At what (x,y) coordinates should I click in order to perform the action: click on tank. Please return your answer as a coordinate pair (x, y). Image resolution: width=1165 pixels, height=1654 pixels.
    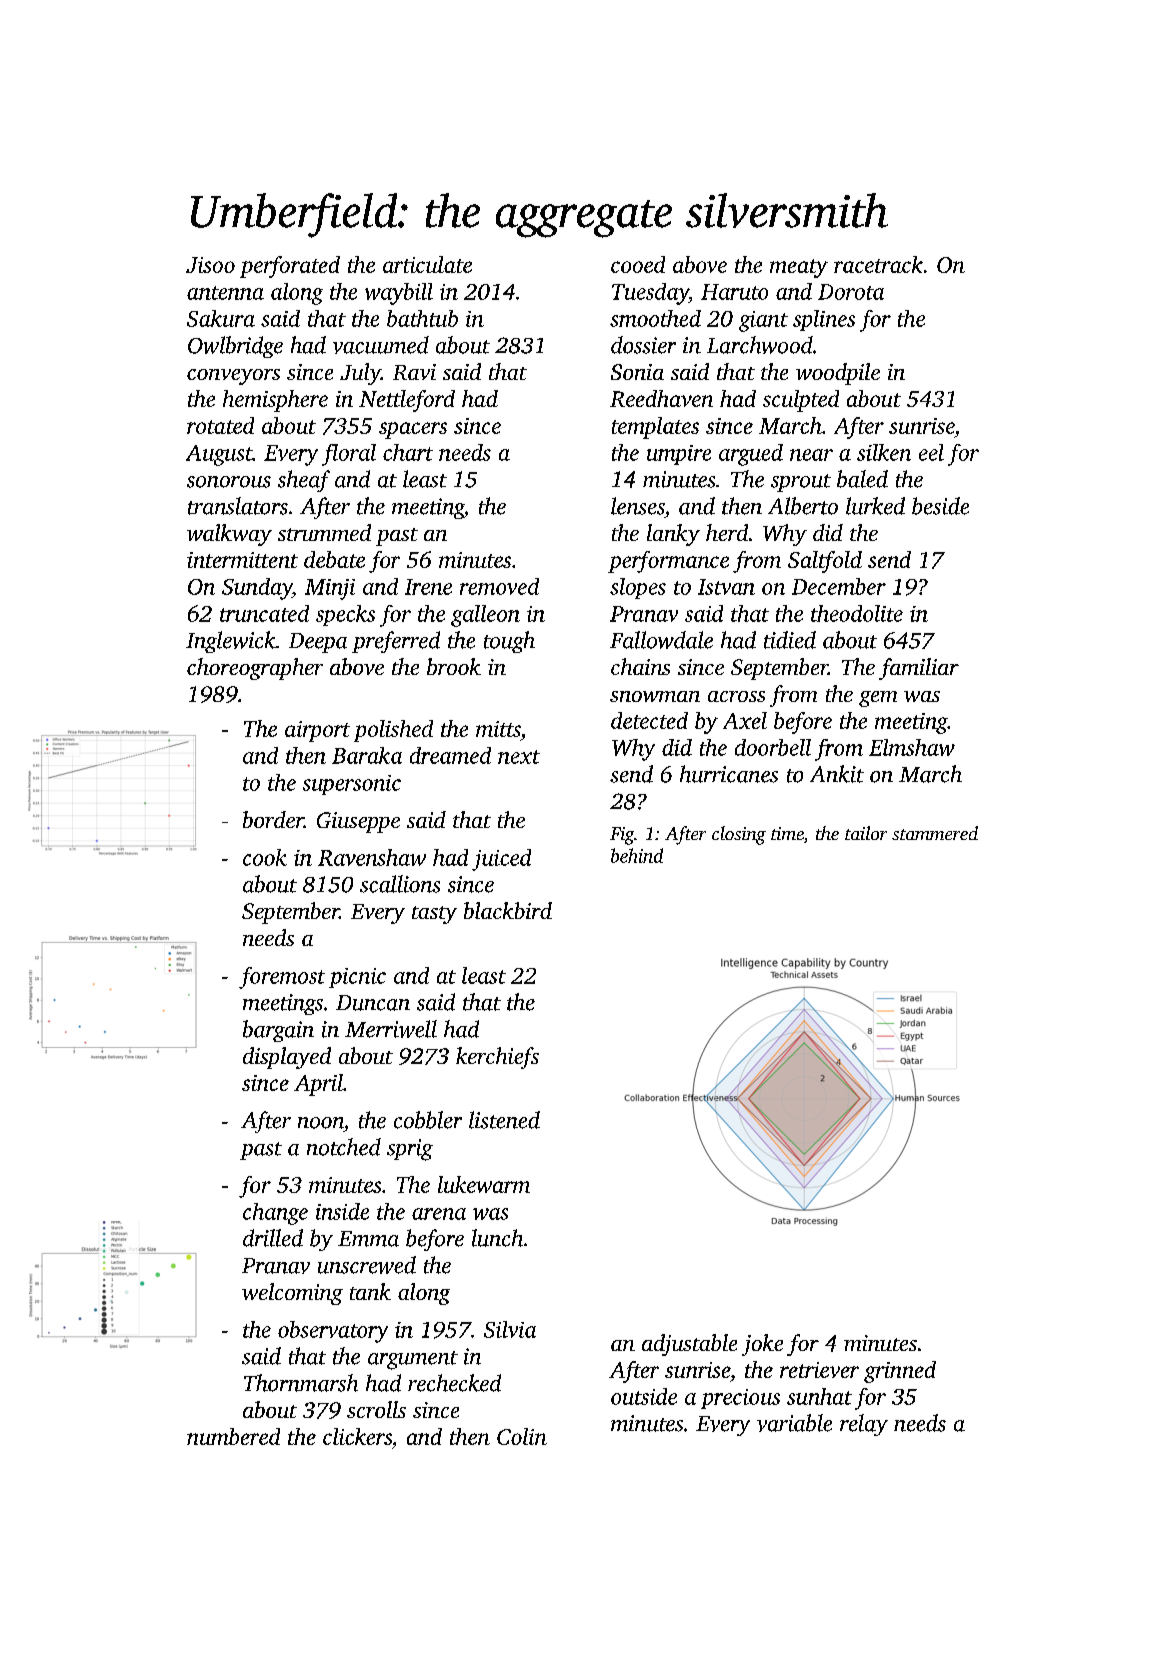
    Looking at the image, I should click on (370, 1291).
